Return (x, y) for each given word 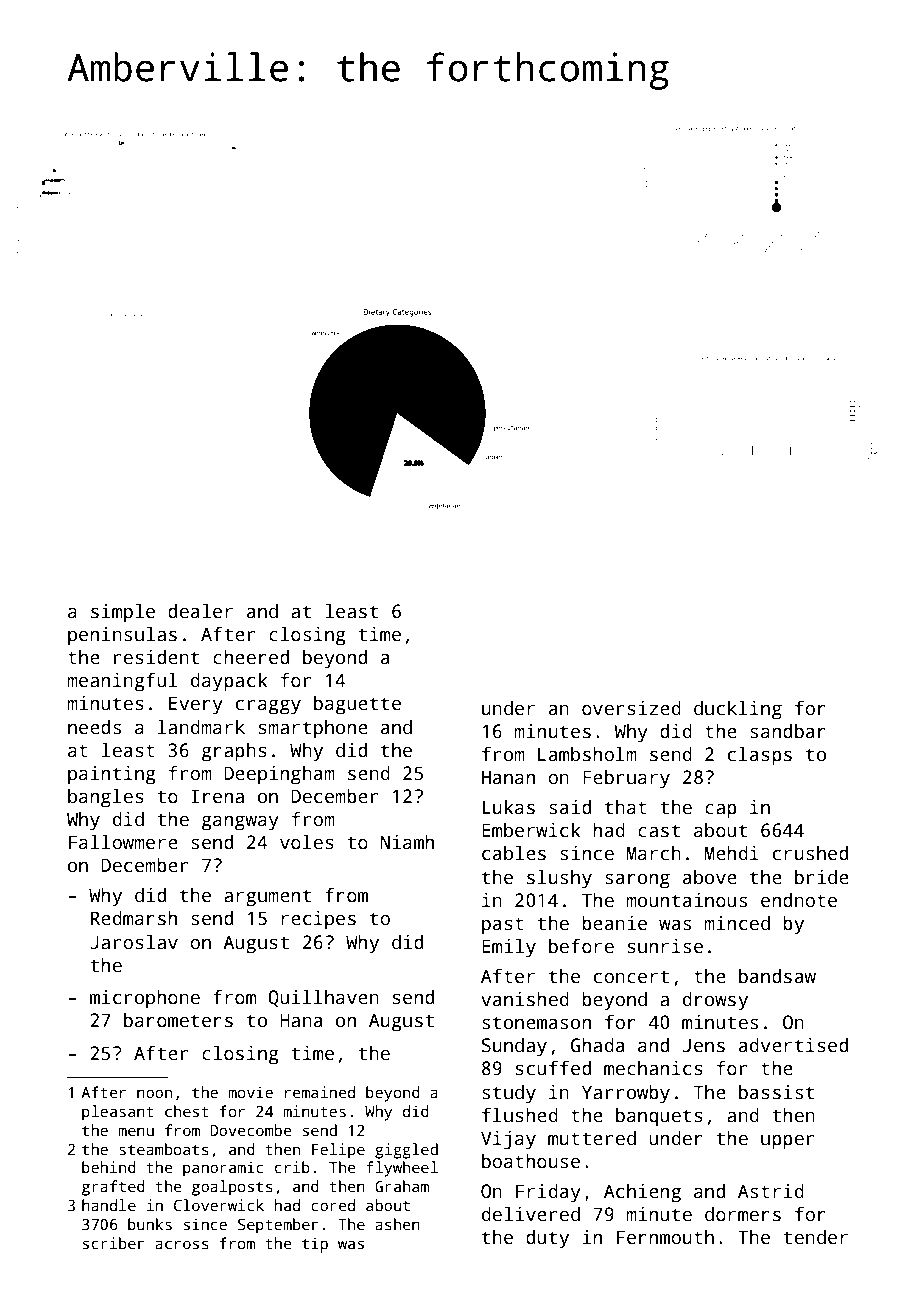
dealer (200, 611)
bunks (150, 1224)
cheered (251, 657)
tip (315, 1245)
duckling (738, 710)
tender (815, 1237)
